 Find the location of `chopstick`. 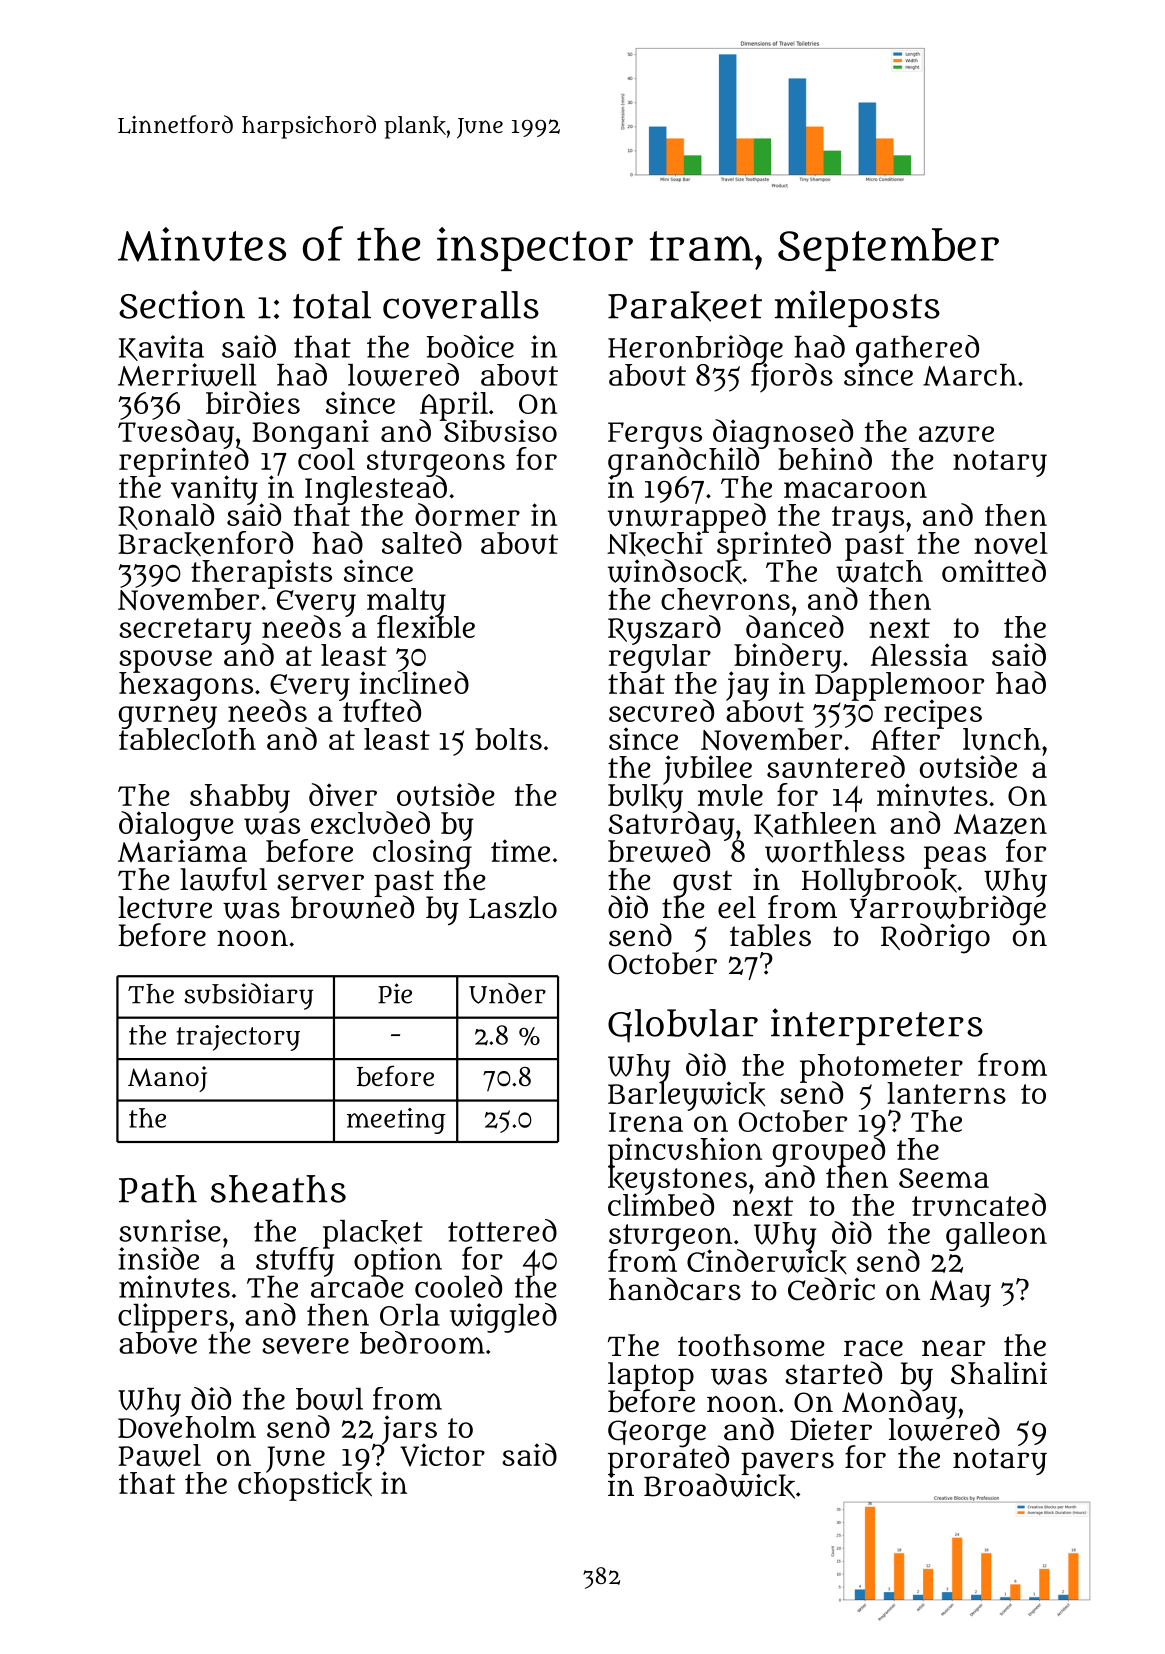

chopstick is located at coordinates (305, 1486).
